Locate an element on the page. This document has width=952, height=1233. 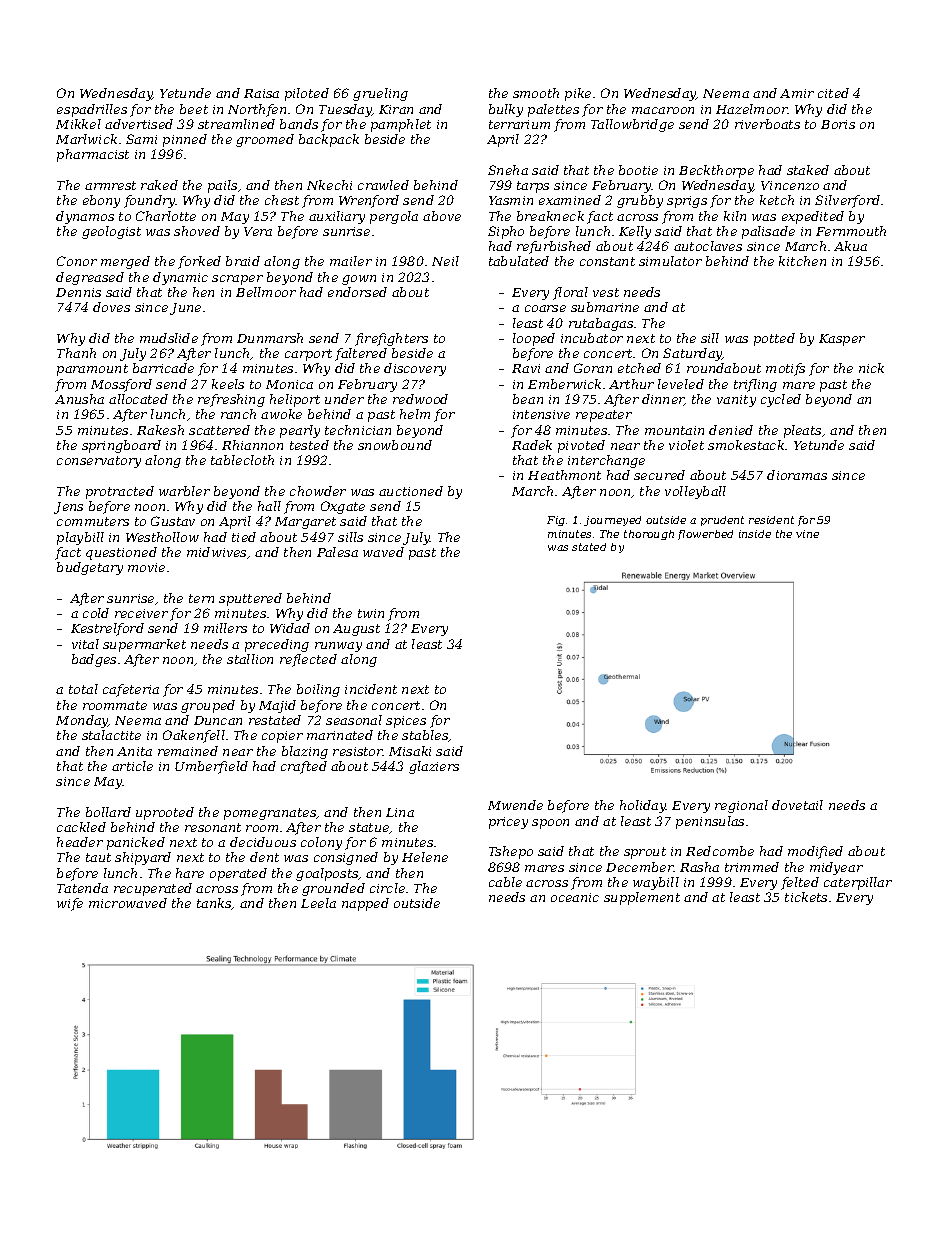
pinned is located at coordinates (185, 140).
